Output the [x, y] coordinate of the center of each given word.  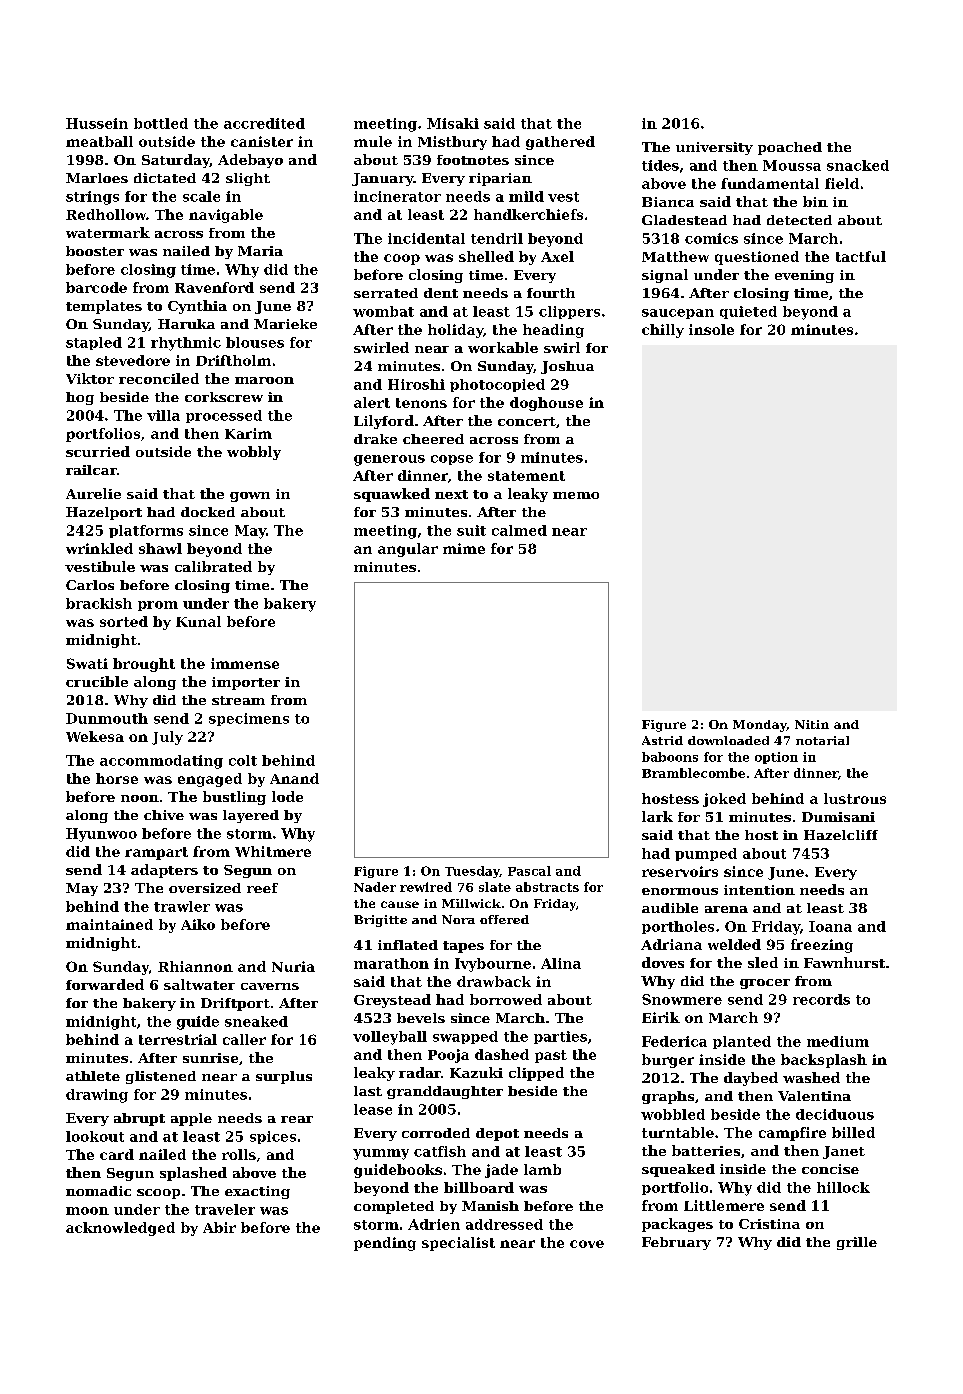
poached [790, 148]
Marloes [97, 178]
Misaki [453, 123]
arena [726, 909]
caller [244, 1039]
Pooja [448, 1056]
